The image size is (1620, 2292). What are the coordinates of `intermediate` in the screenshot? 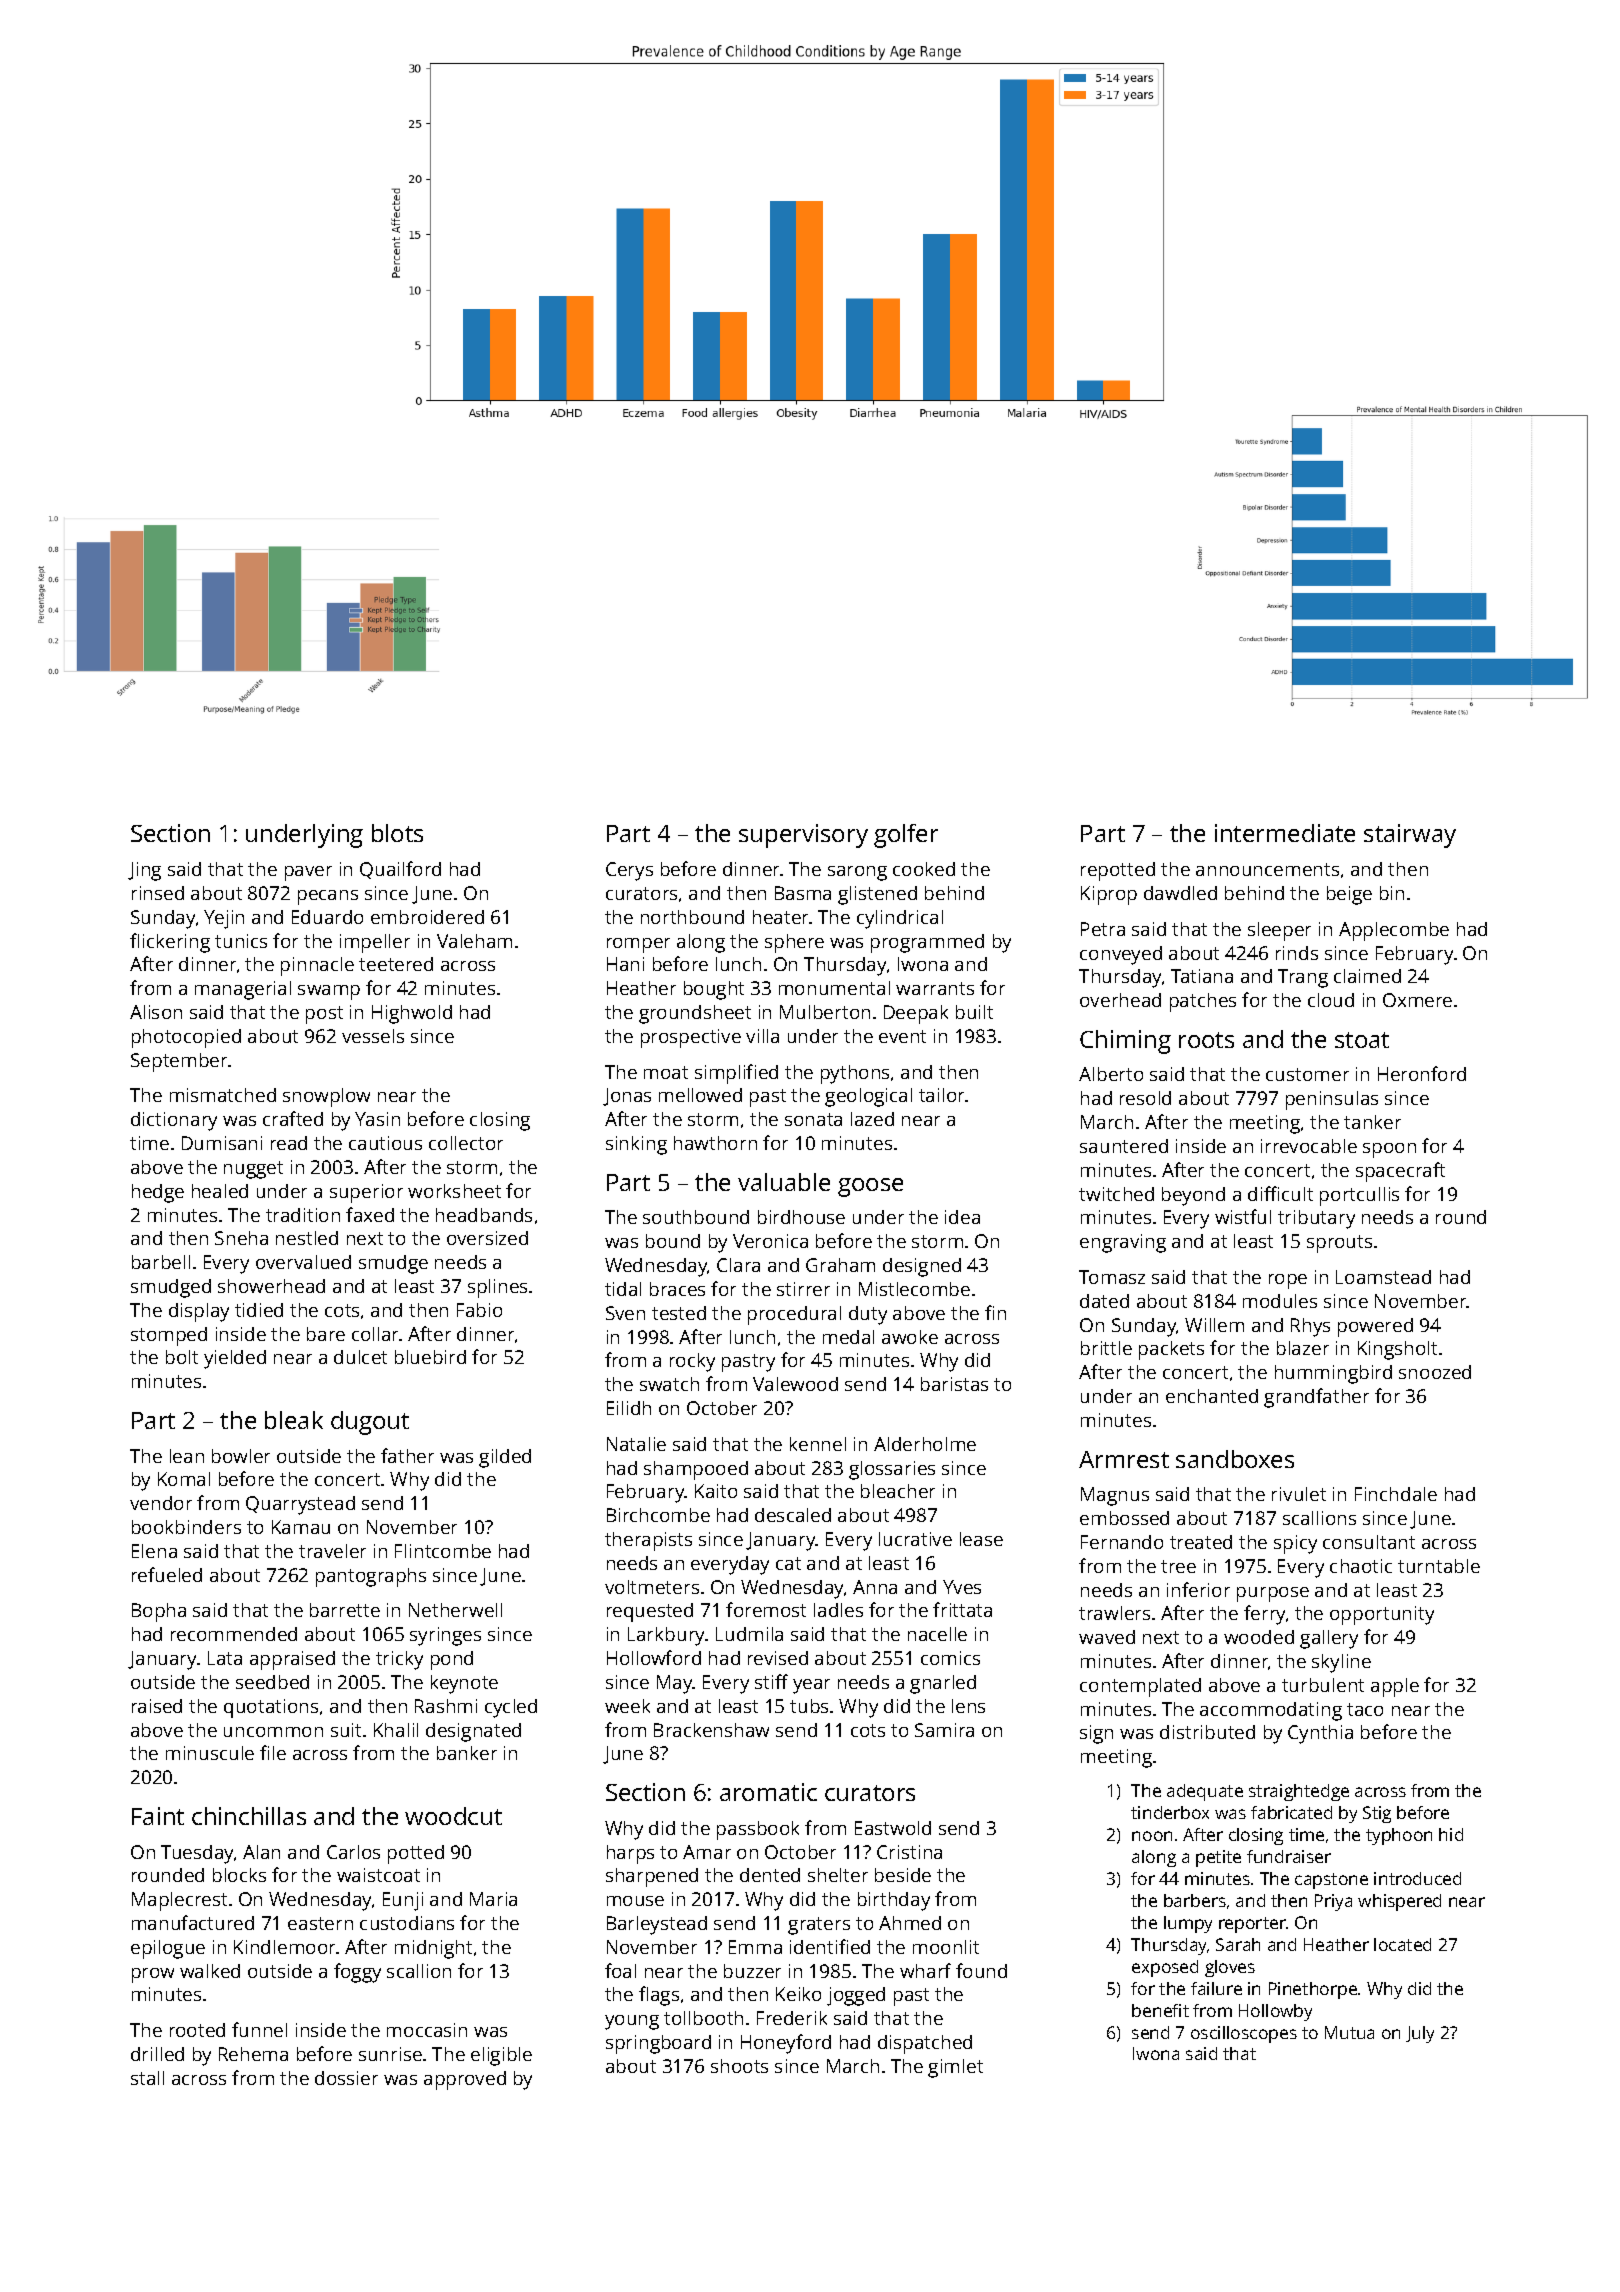 It's located at (1285, 833).
